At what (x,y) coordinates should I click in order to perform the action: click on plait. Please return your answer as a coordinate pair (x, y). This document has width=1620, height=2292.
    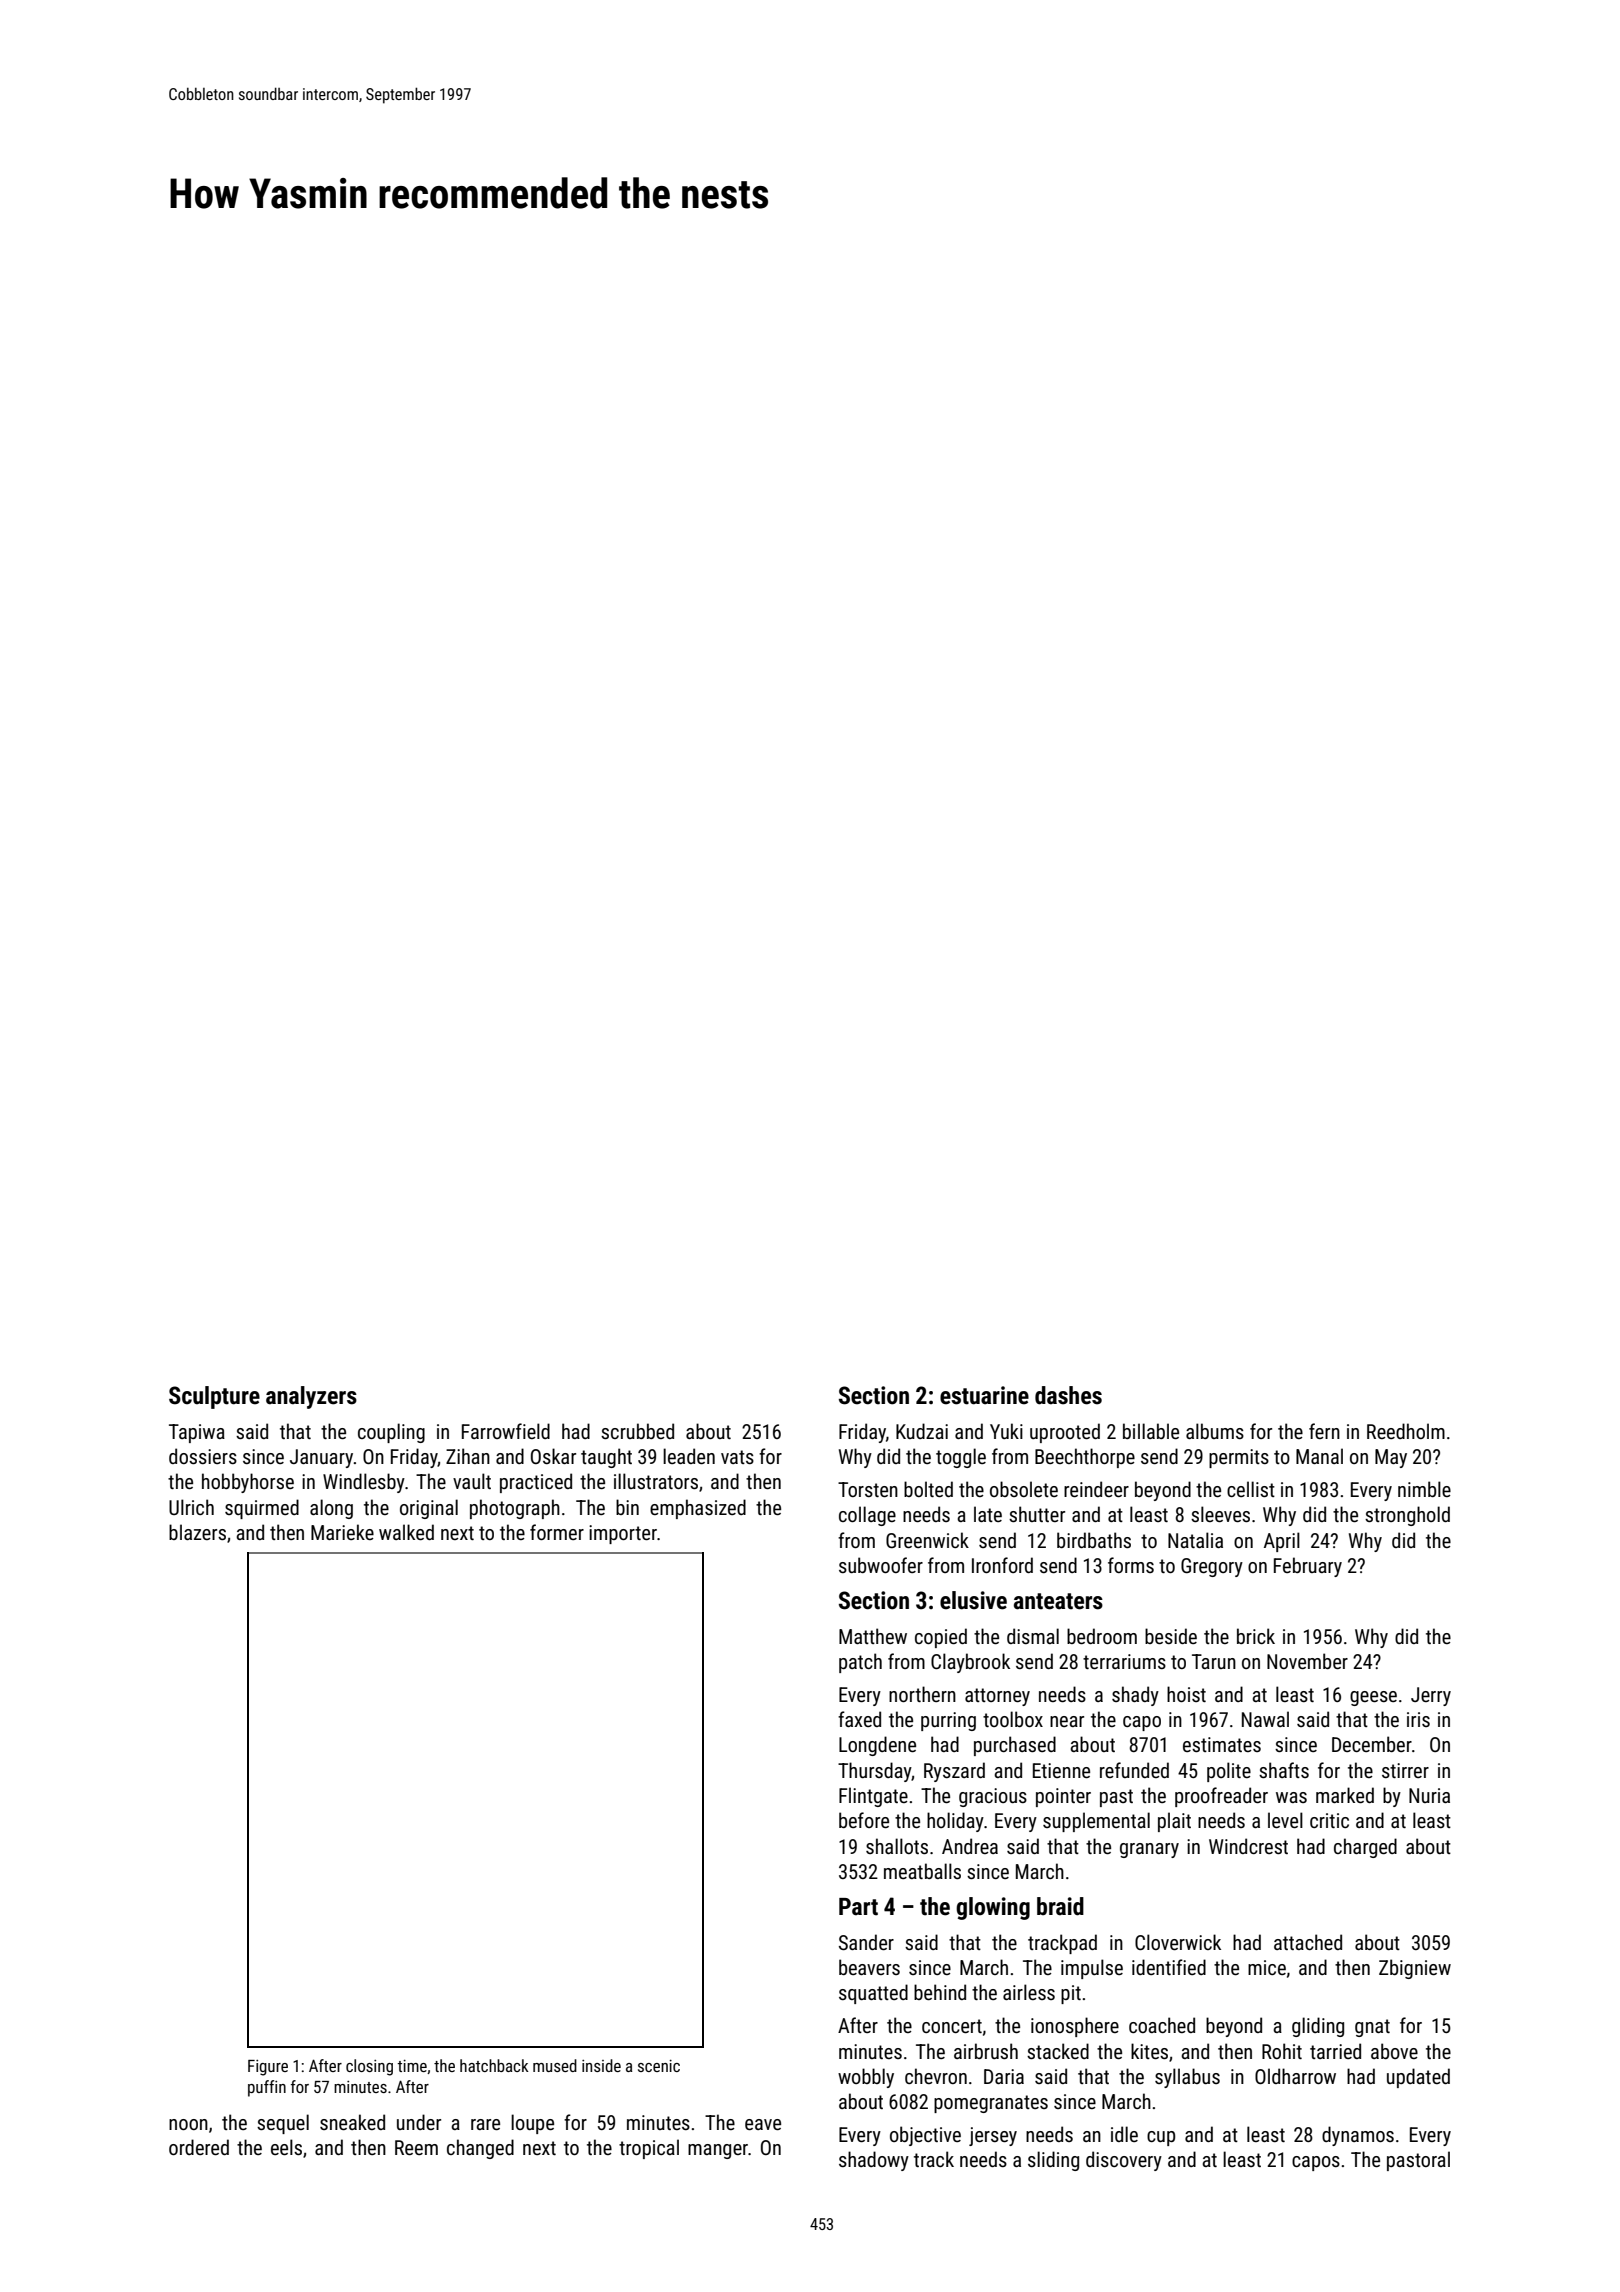
    Looking at the image, I should click on (1174, 1822).
